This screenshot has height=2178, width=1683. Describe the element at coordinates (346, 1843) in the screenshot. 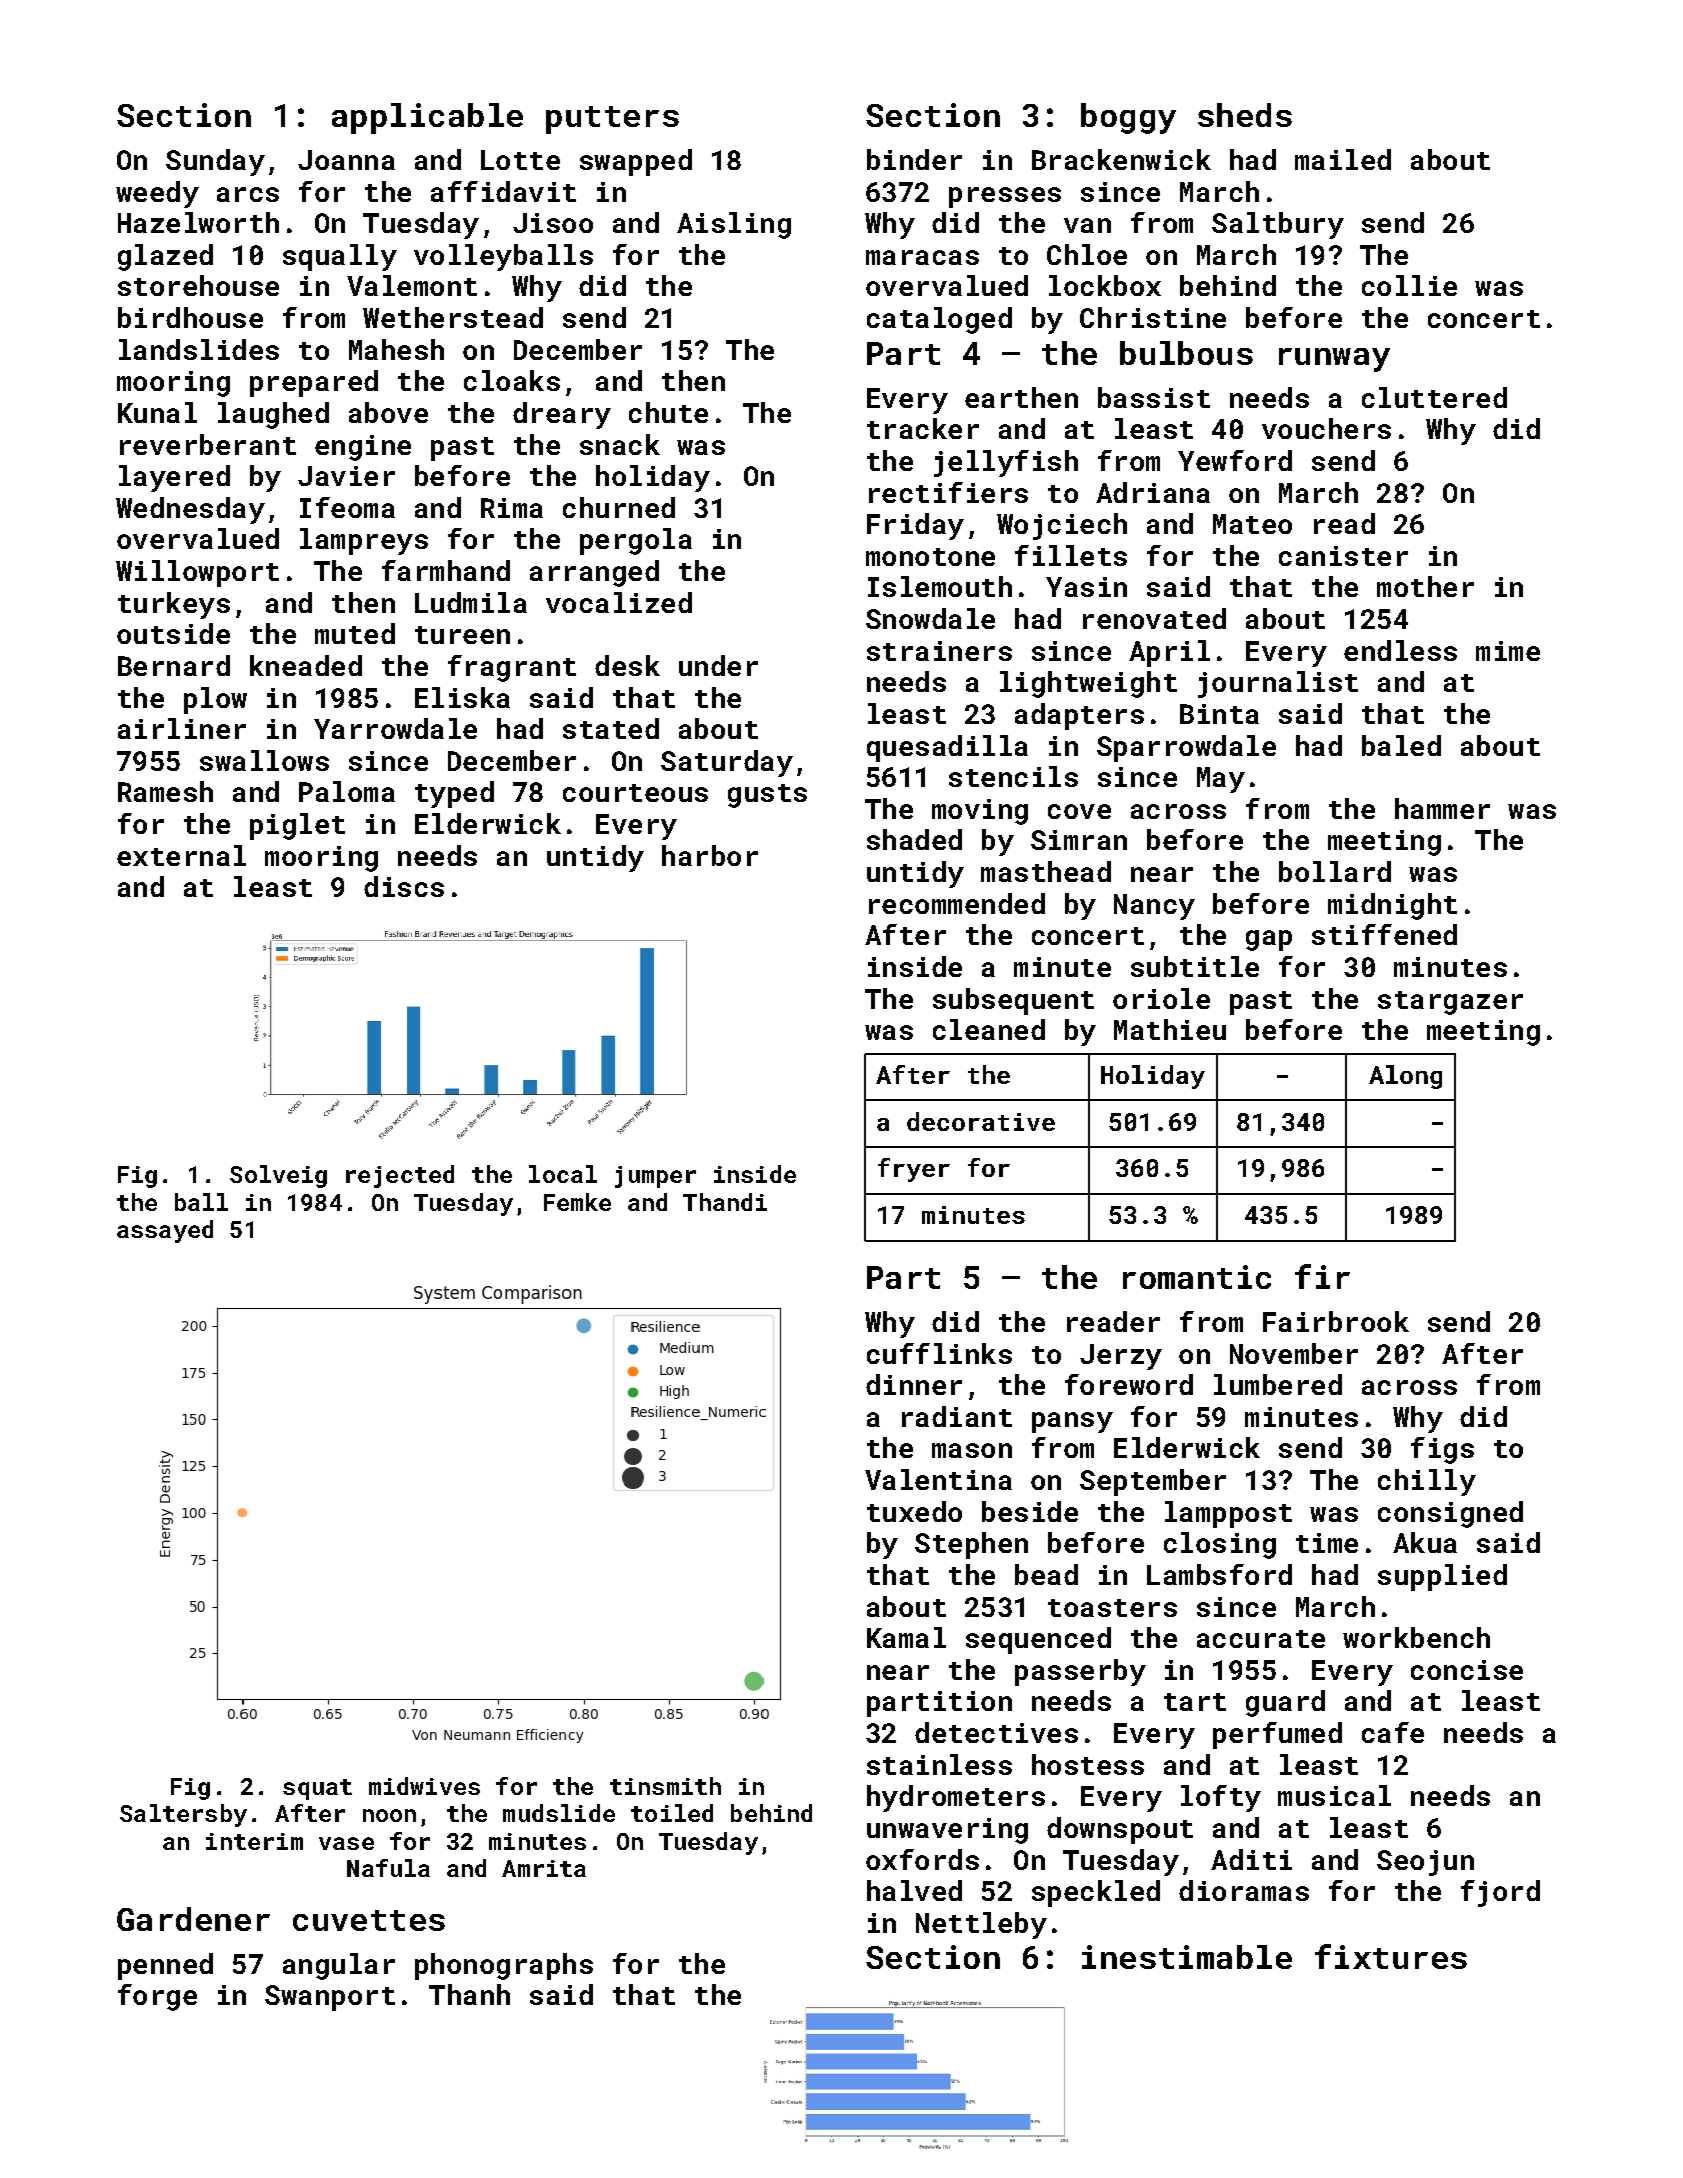

I see `vase` at that location.
